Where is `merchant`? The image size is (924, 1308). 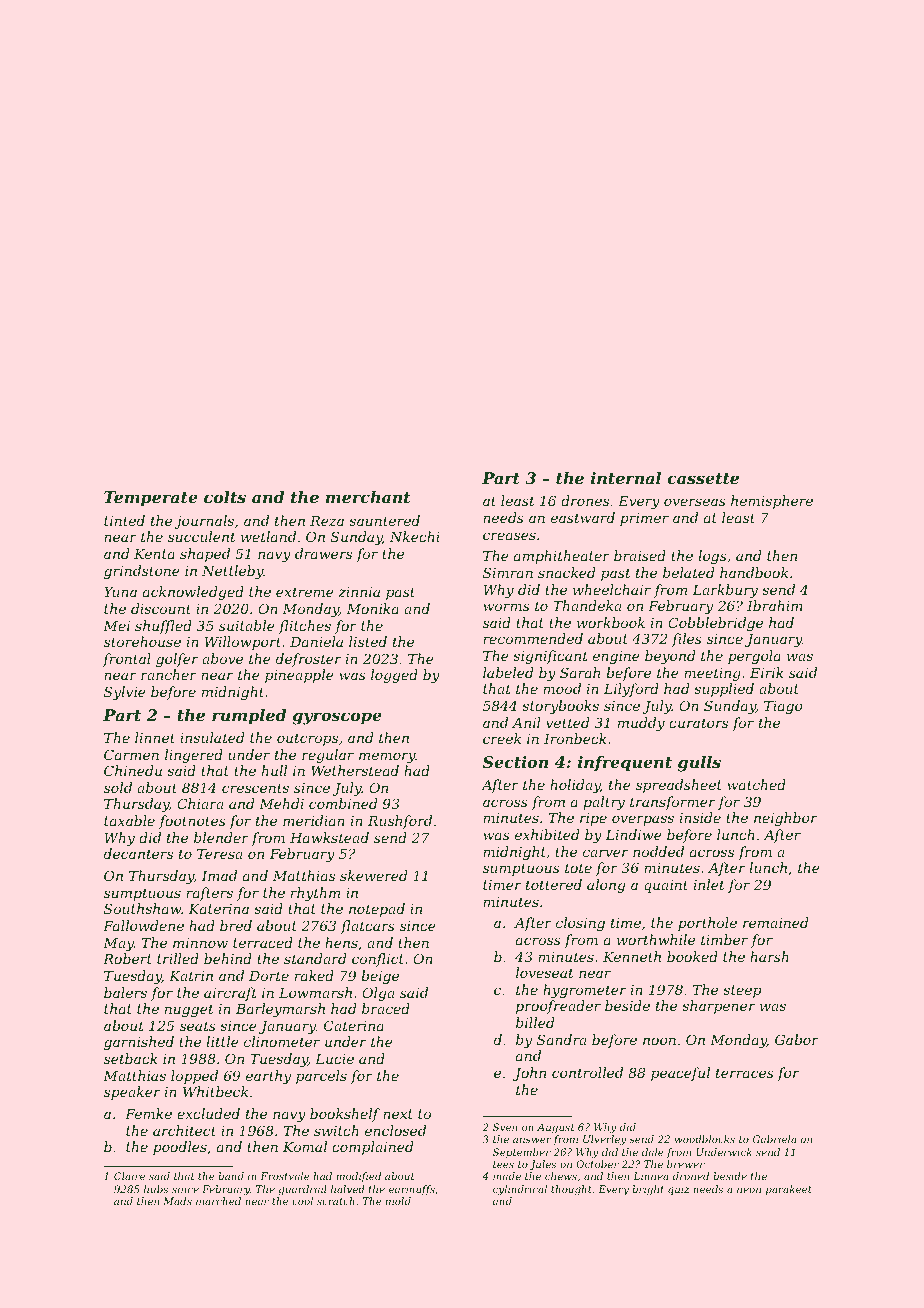 merchant is located at coordinates (367, 497).
